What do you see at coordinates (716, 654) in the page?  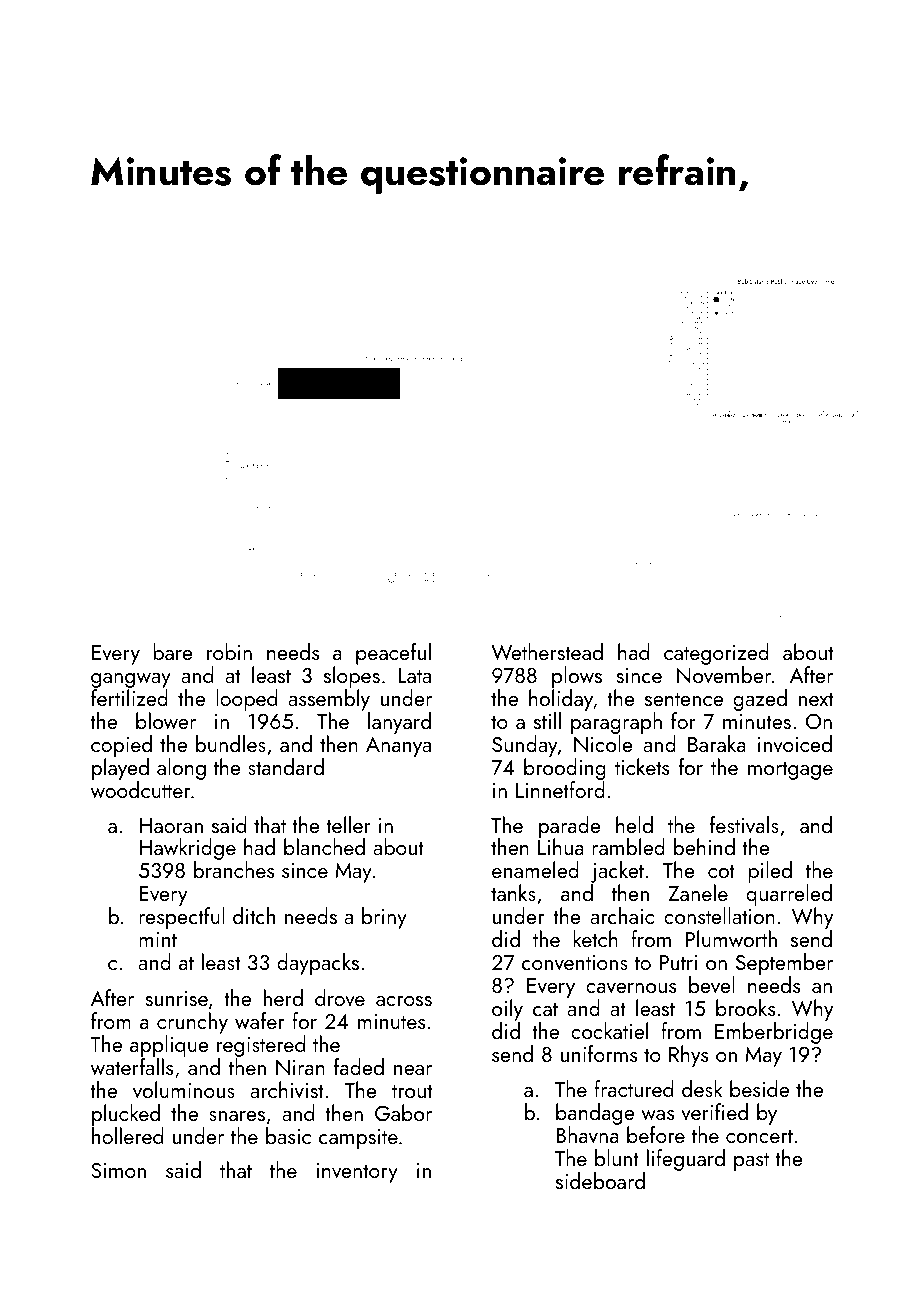 I see `categorized` at bounding box center [716, 654].
